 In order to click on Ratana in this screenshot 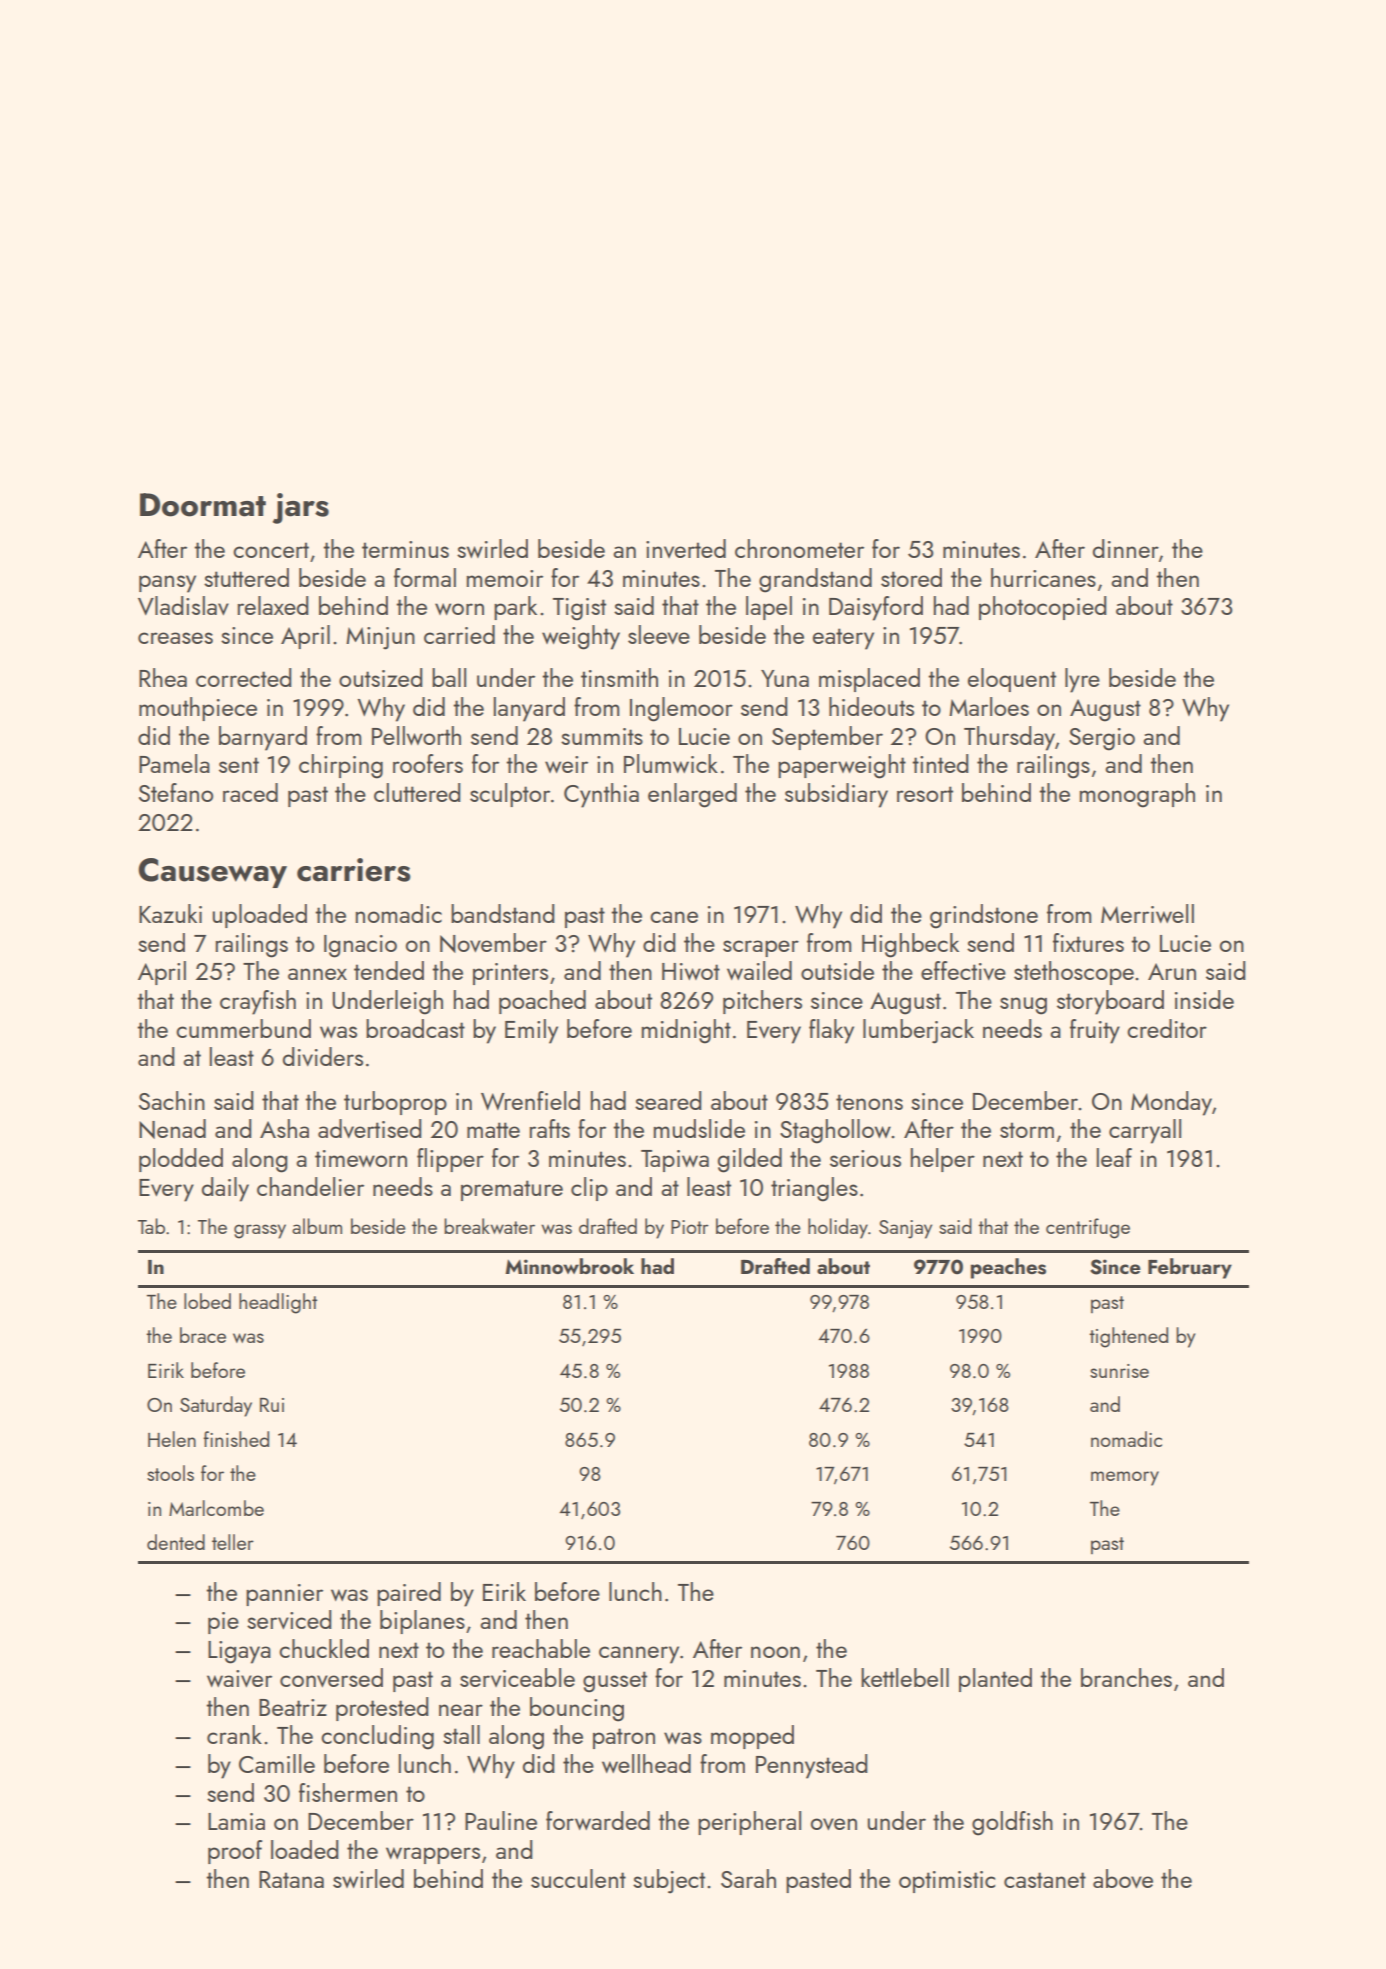, I will do `click(291, 1879)`.
